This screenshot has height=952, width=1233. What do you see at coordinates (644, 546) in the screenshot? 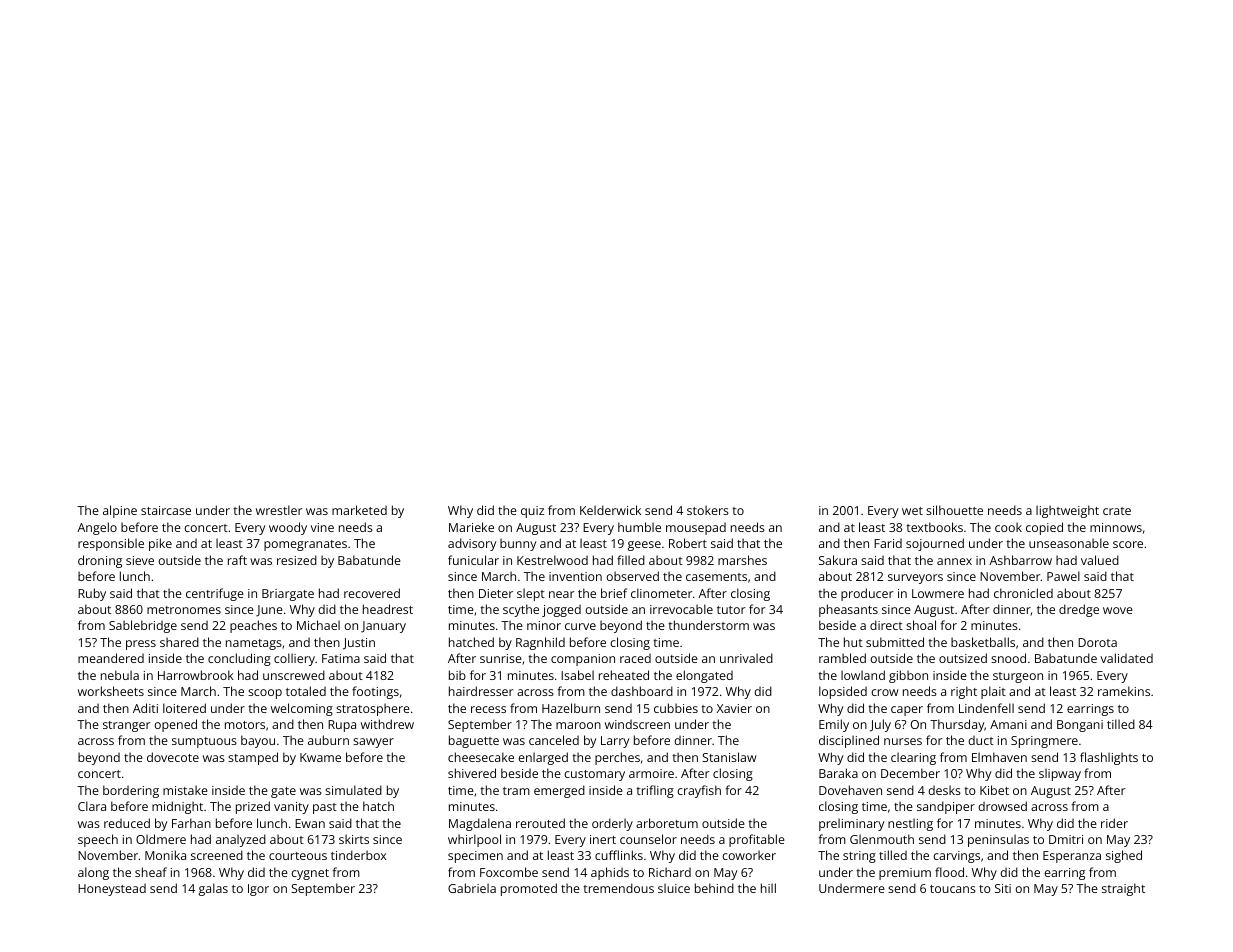
I see `geese` at bounding box center [644, 546].
